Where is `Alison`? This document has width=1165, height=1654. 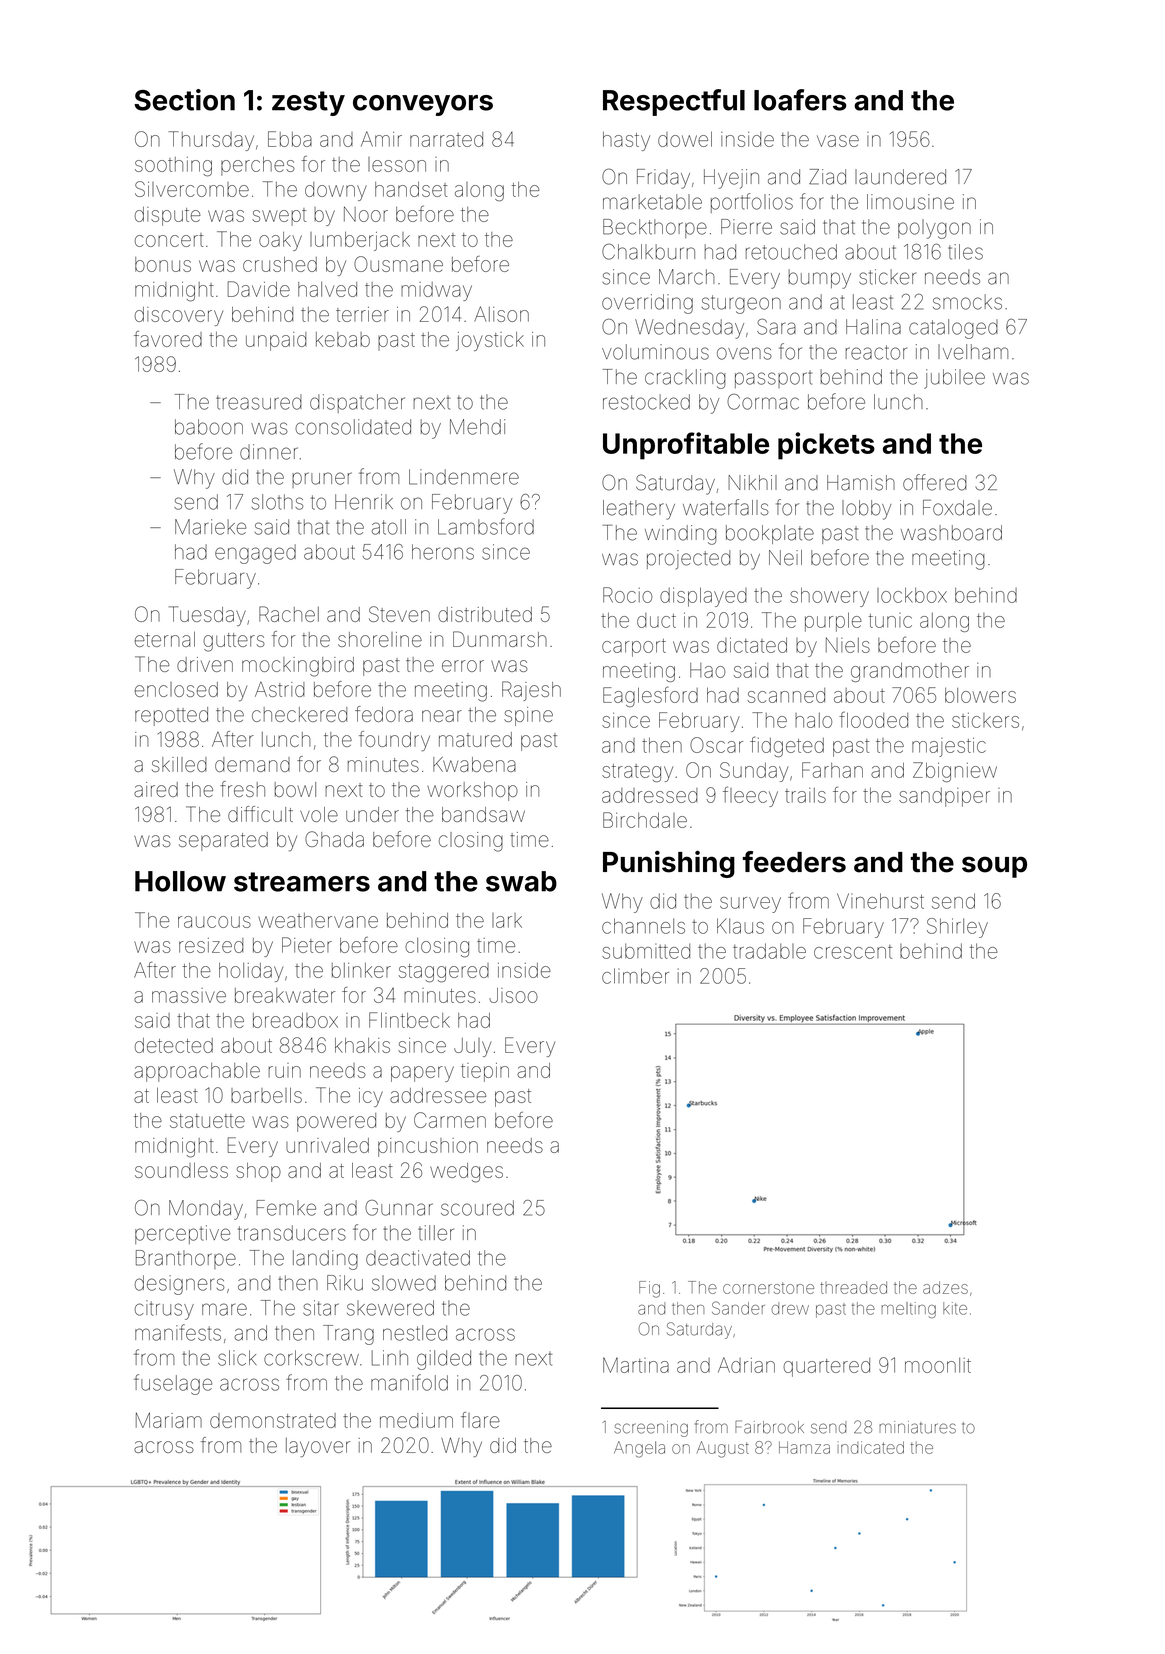 Alison is located at coordinates (501, 314).
